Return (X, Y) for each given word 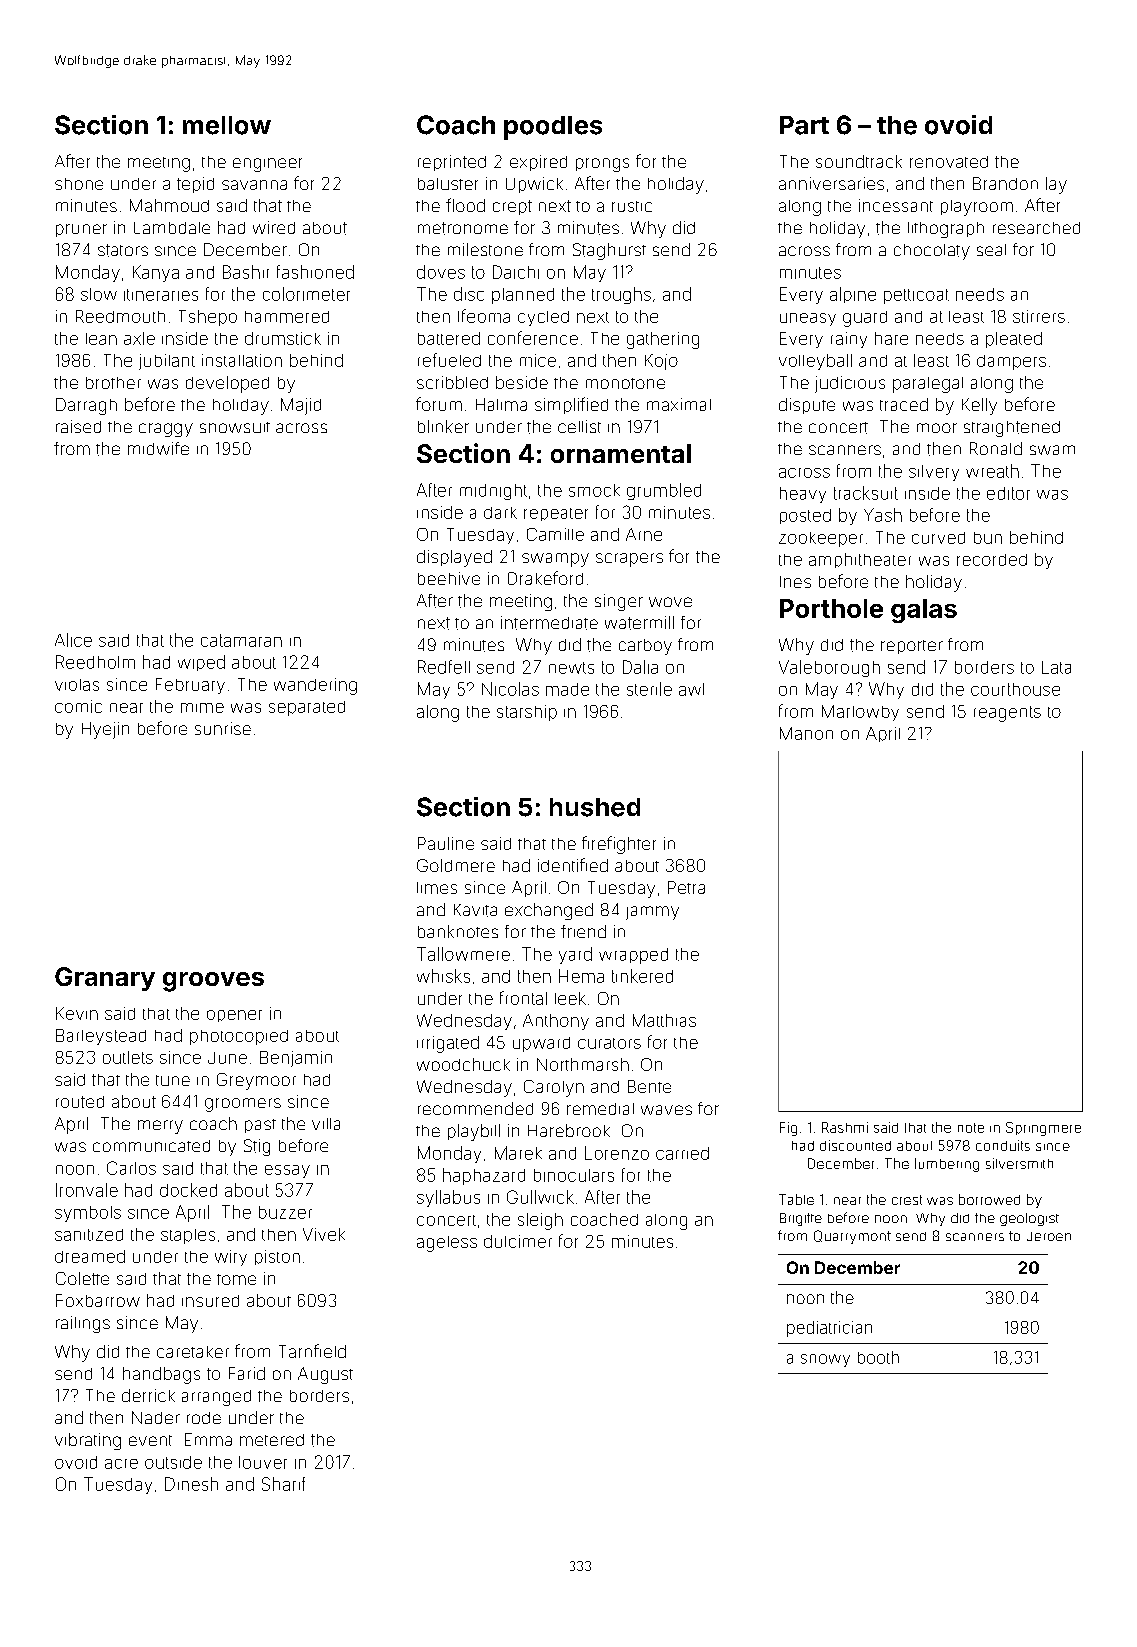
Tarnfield (312, 1351)
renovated (949, 162)
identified (573, 865)
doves (441, 272)
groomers (243, 1105)
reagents (1007, 714)
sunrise (223, 728)
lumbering (947, 1165)
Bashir (246, 272)
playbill (474, 1132)
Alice (73, 640)
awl (691, 689)
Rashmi (845, 1127)
